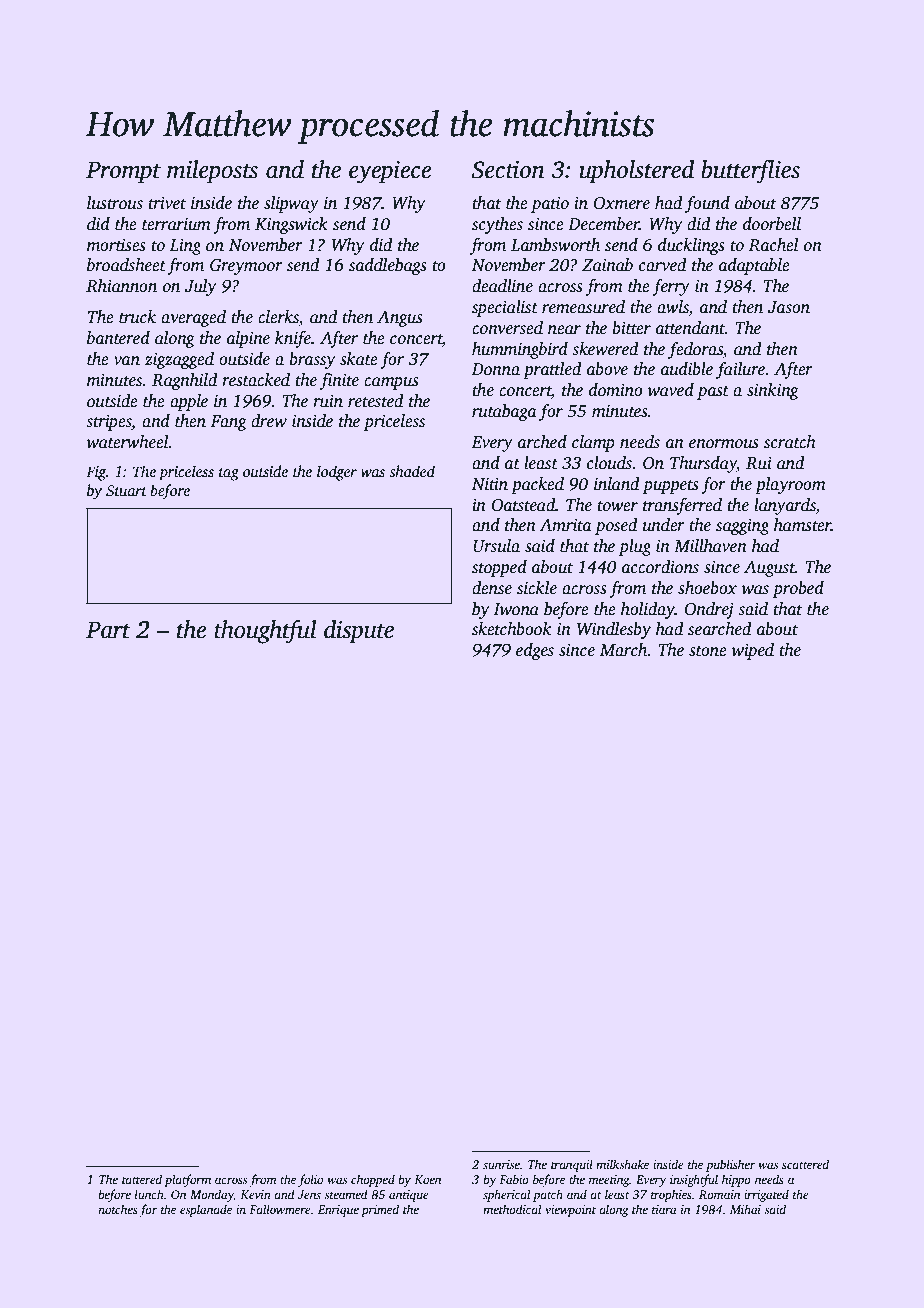  Describe the element at coordinates (109, 423) in the page. I see `stripes` at that location.
